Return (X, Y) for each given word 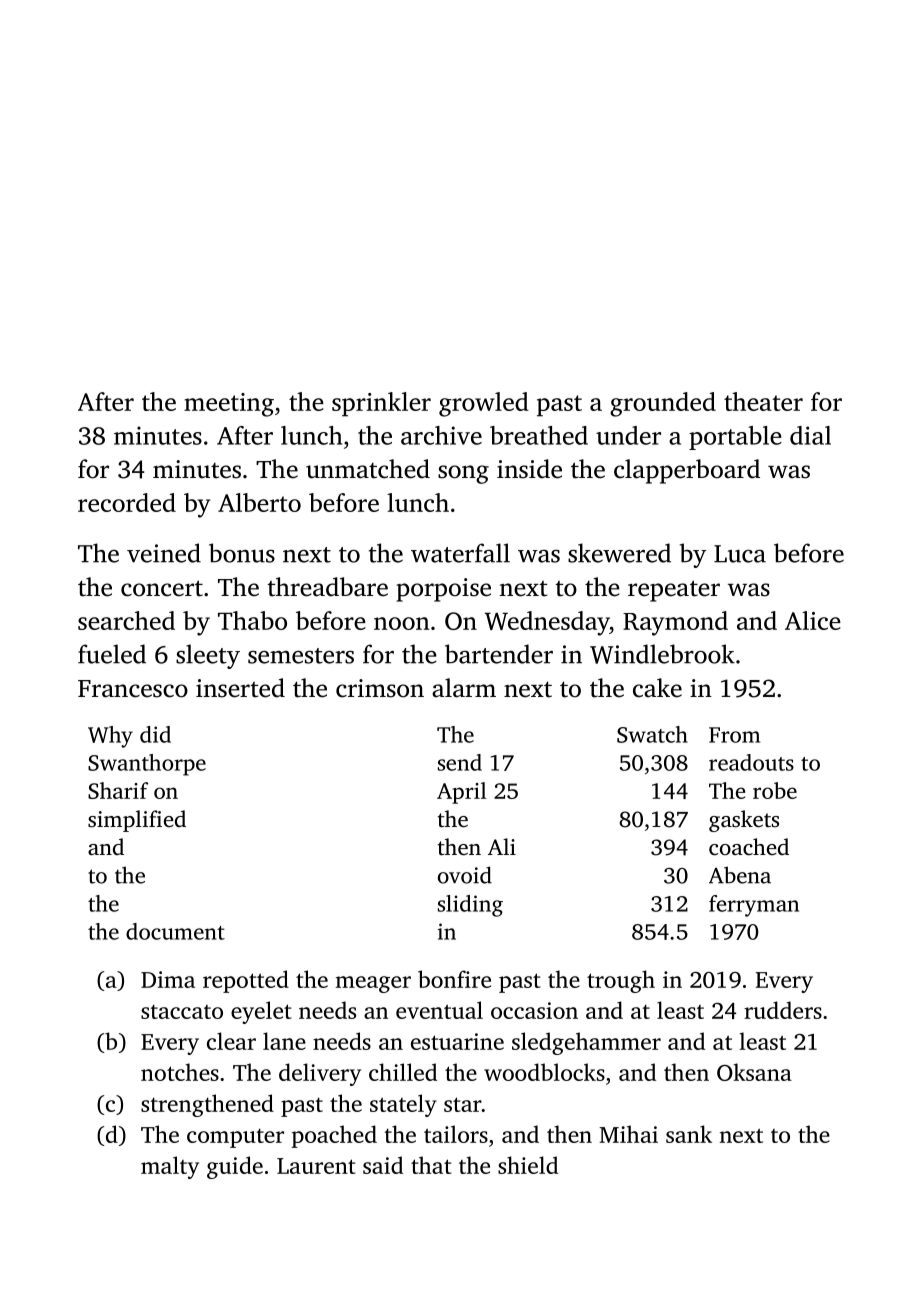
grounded (663, 404)
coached (749, 847)
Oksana (754, 1072)
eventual (439, 1010)
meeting (229, 405)
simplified (137, 821)
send (460, 762)
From (734, 735)
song (463, 474)
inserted (240, 688)
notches (180, 1072)
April (461, 793)
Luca (740, 554)
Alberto (259, 502)
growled (484, 404)
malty (170, 1167)
